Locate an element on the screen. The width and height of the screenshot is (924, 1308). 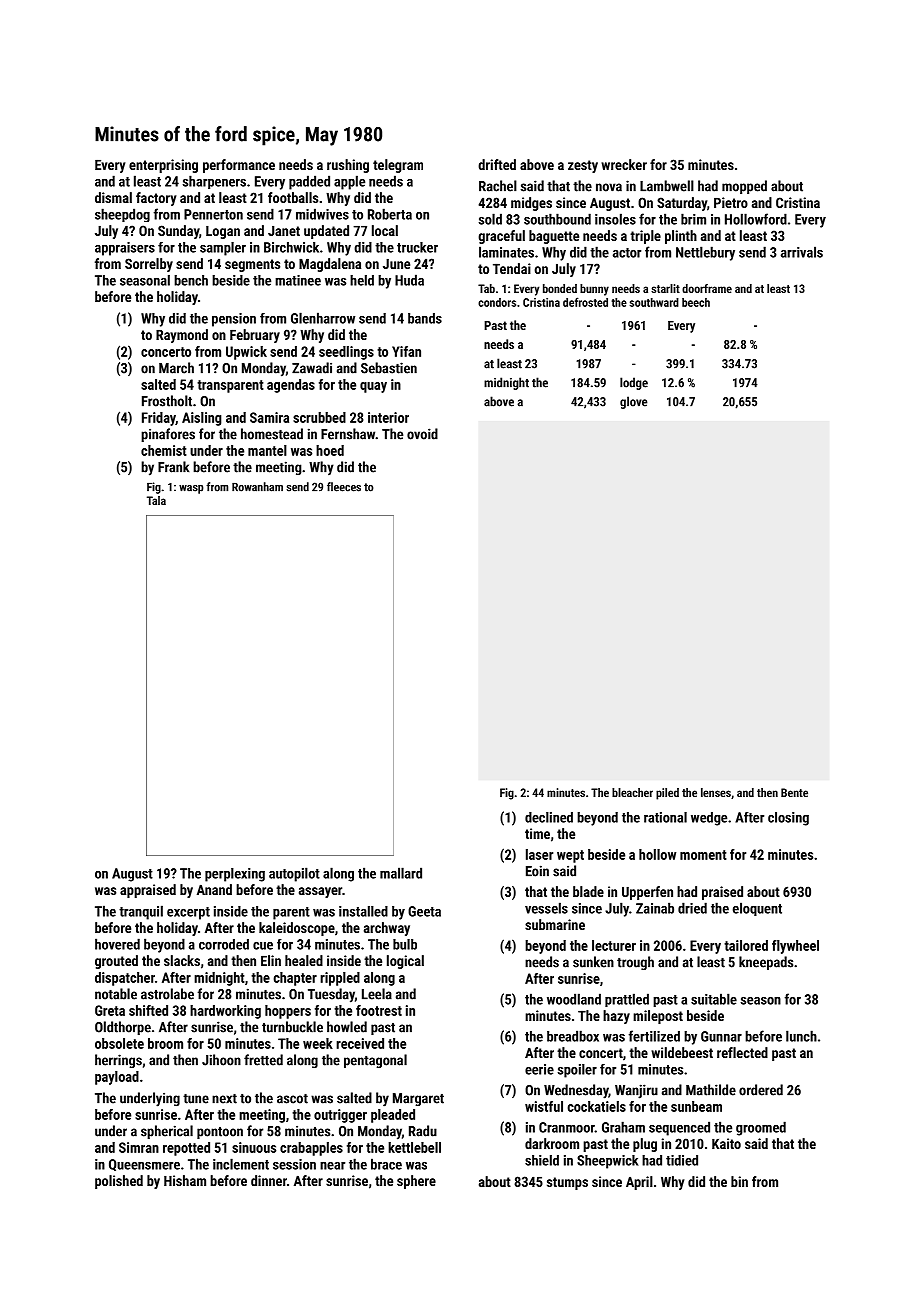
closing is located at coordinates (788, 819).
